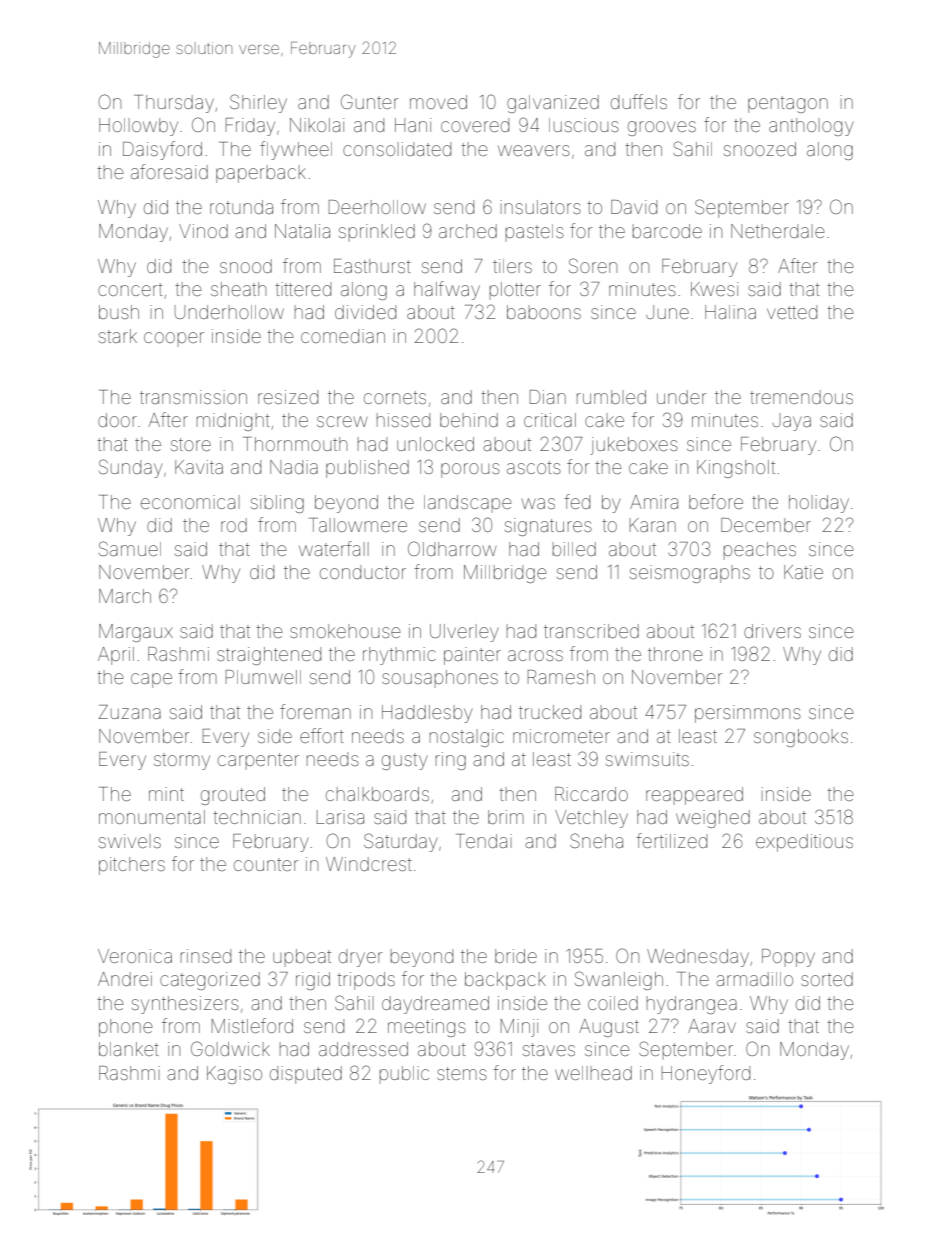  Describe the element at coordinates (540, 207) in the screenshot. I see `insulators` at that location.
